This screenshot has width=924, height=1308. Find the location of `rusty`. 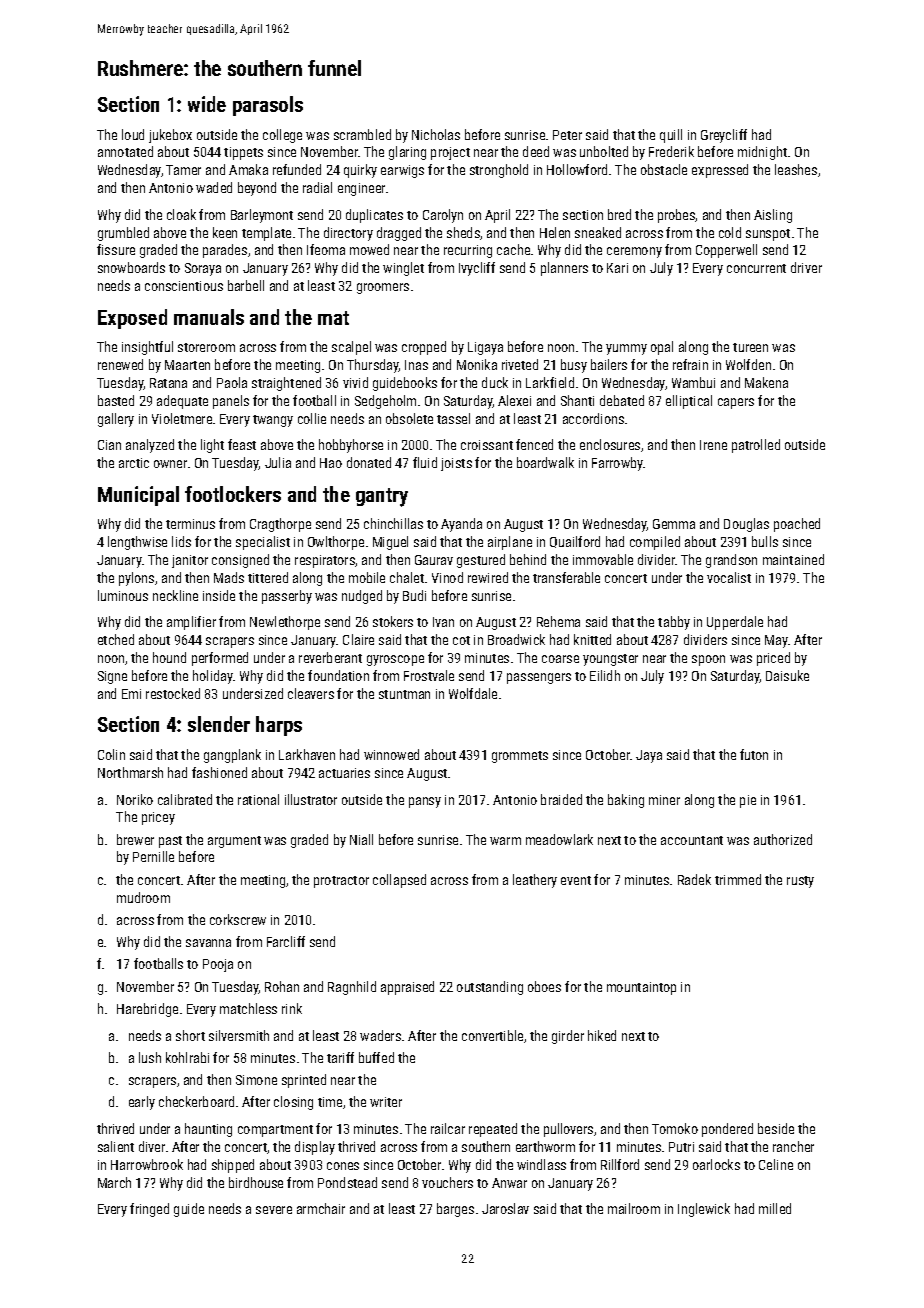

rusty is located at coordinates (800, 882).
